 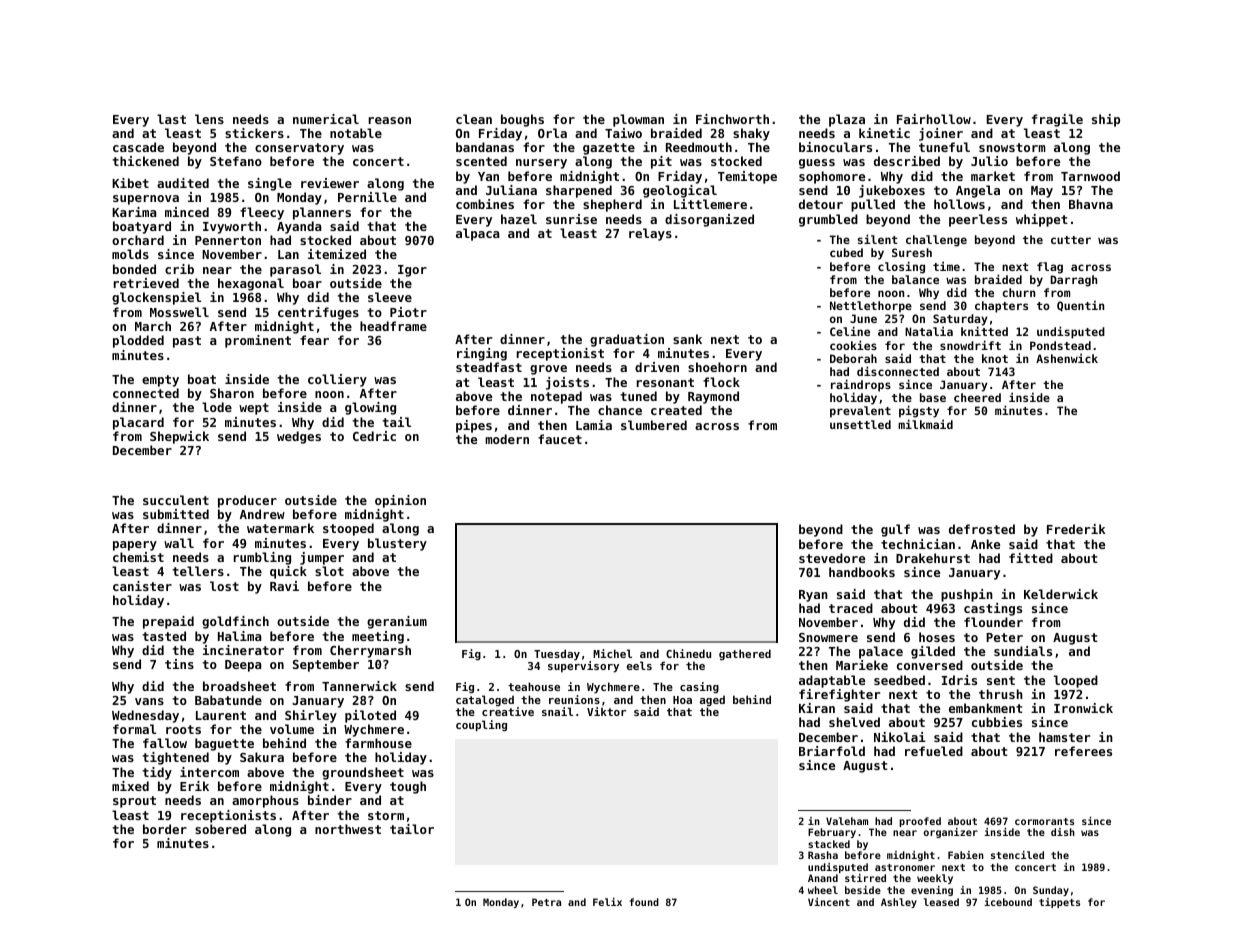 What do you see at coordinates (638, 120) in the screenshot?
I see `plowman` at bounding box center [638, 120].
